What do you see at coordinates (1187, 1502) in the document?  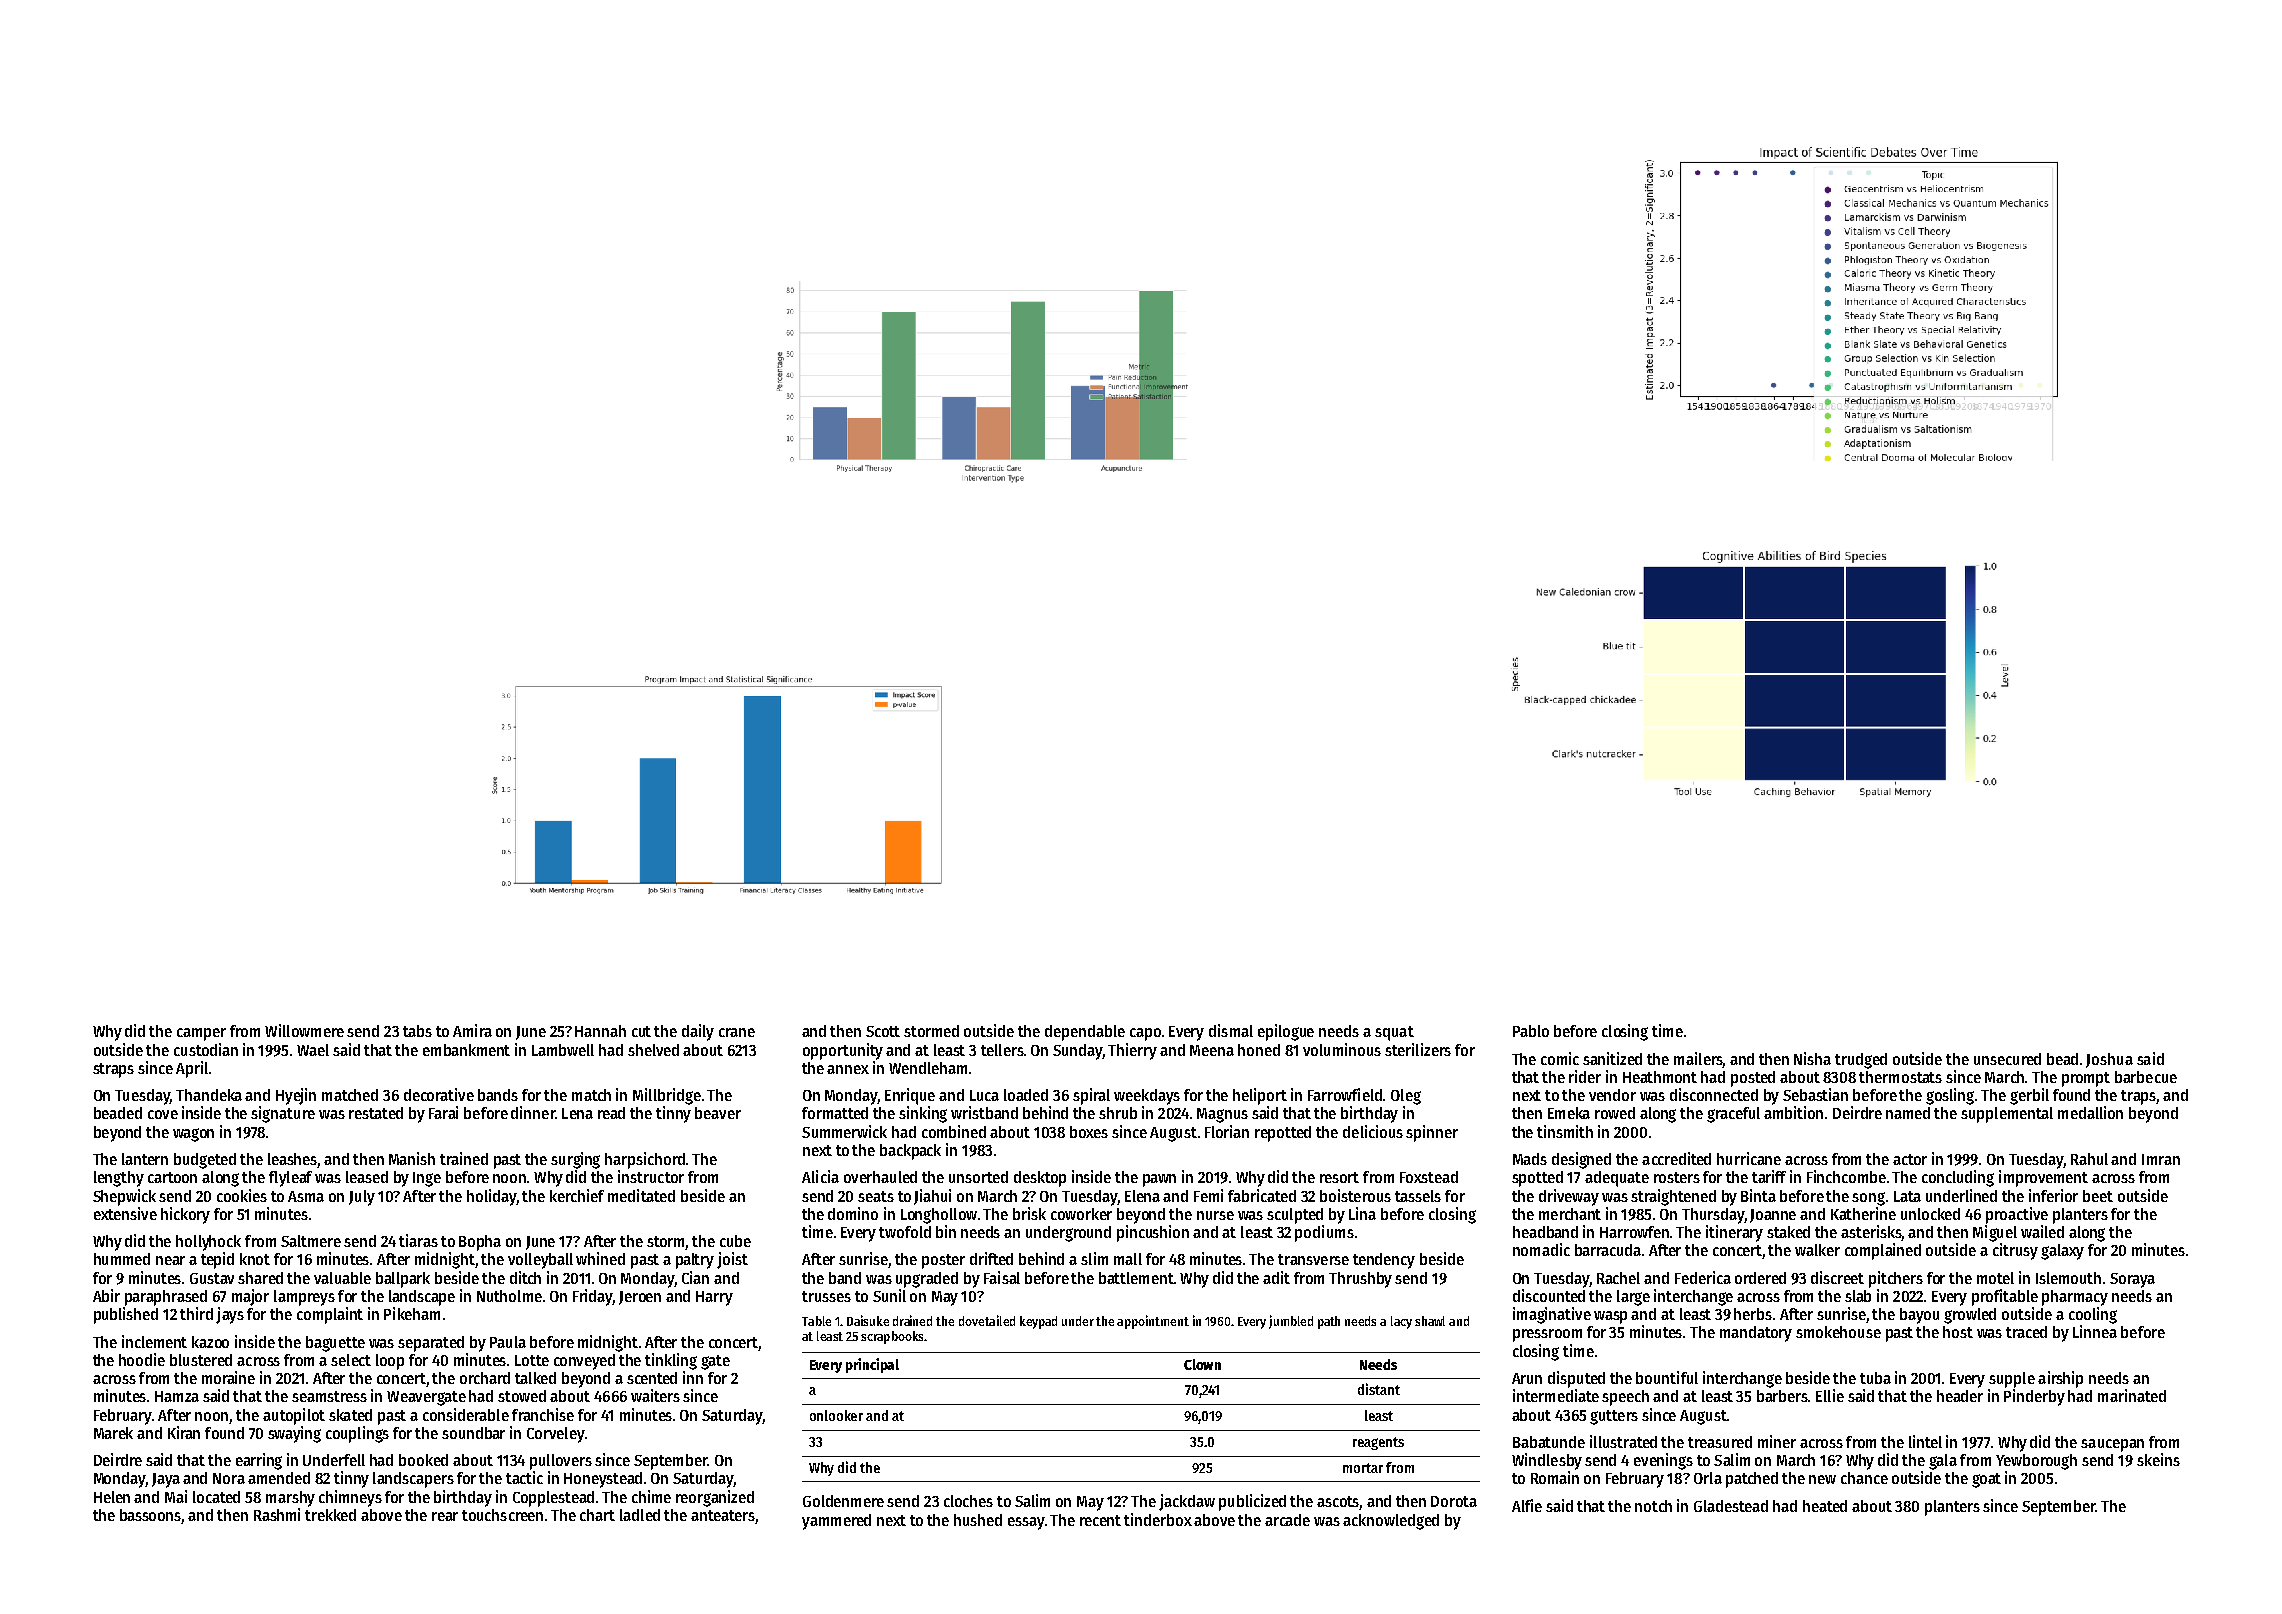 I see `jackdaw` at bounding box center [1187, 1502].
